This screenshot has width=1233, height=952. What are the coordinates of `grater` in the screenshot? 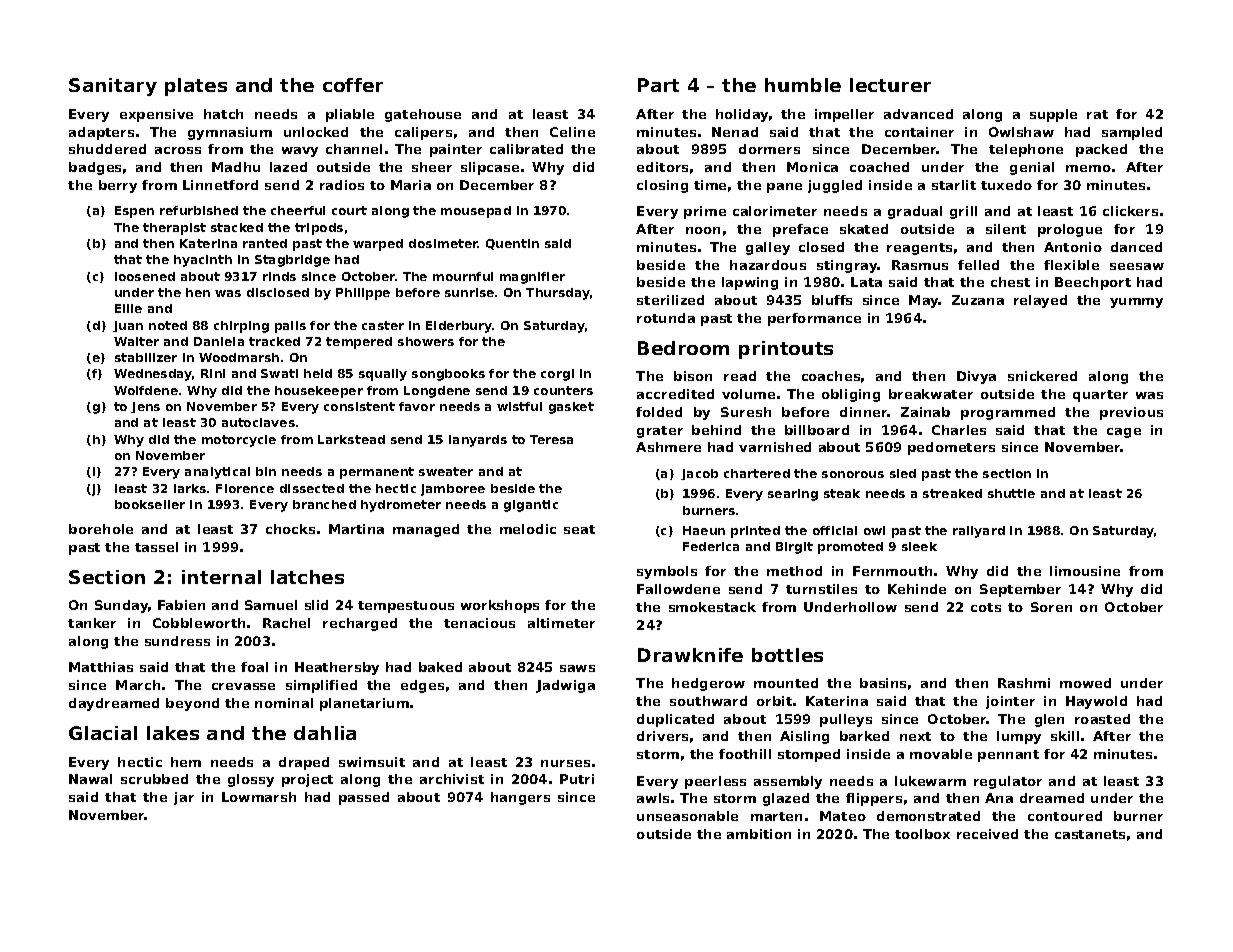 It's located at (660, 432).
